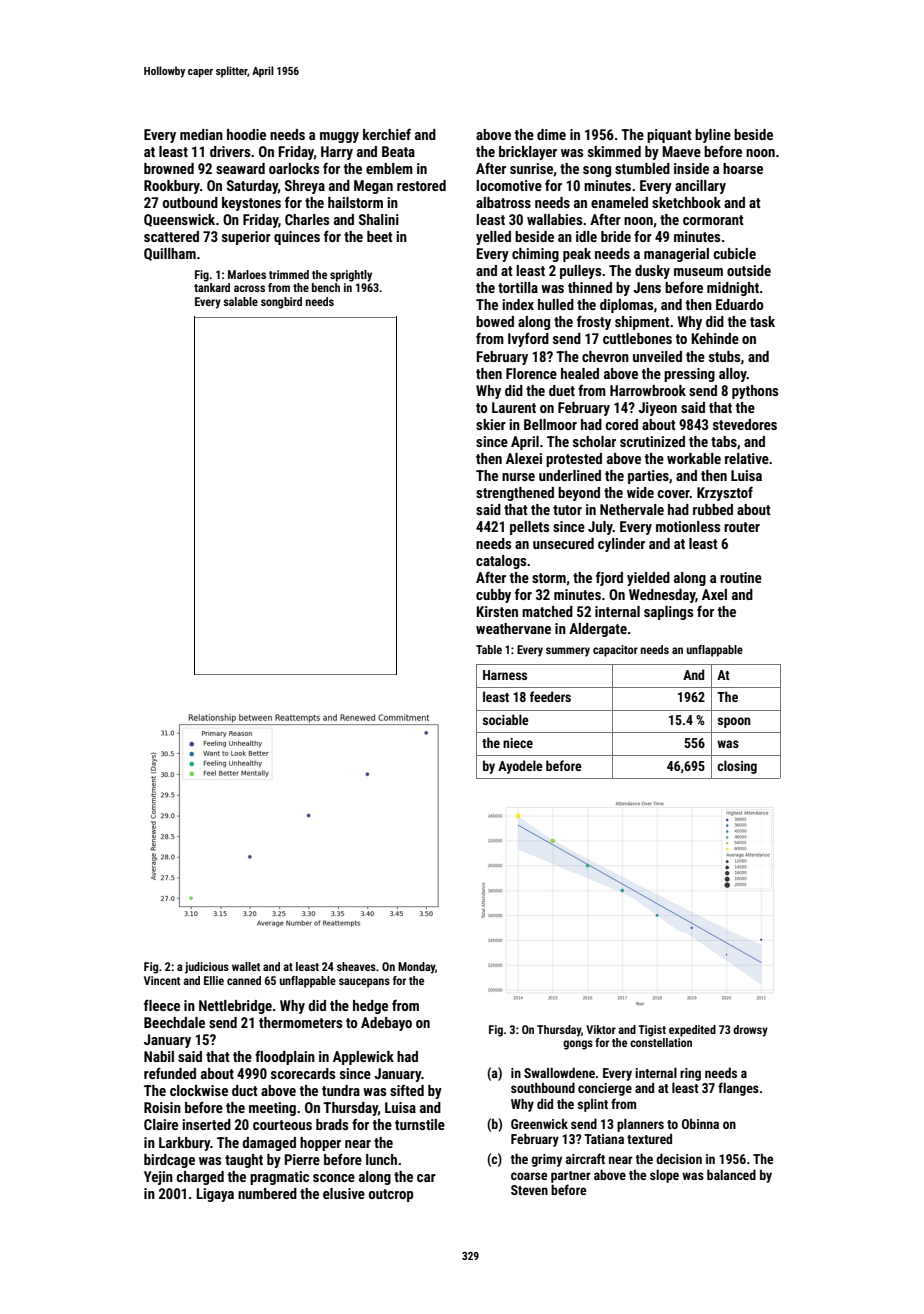  Describe the element at coordinates (741, 577) in the screenshot. I see `routine` at that location.
